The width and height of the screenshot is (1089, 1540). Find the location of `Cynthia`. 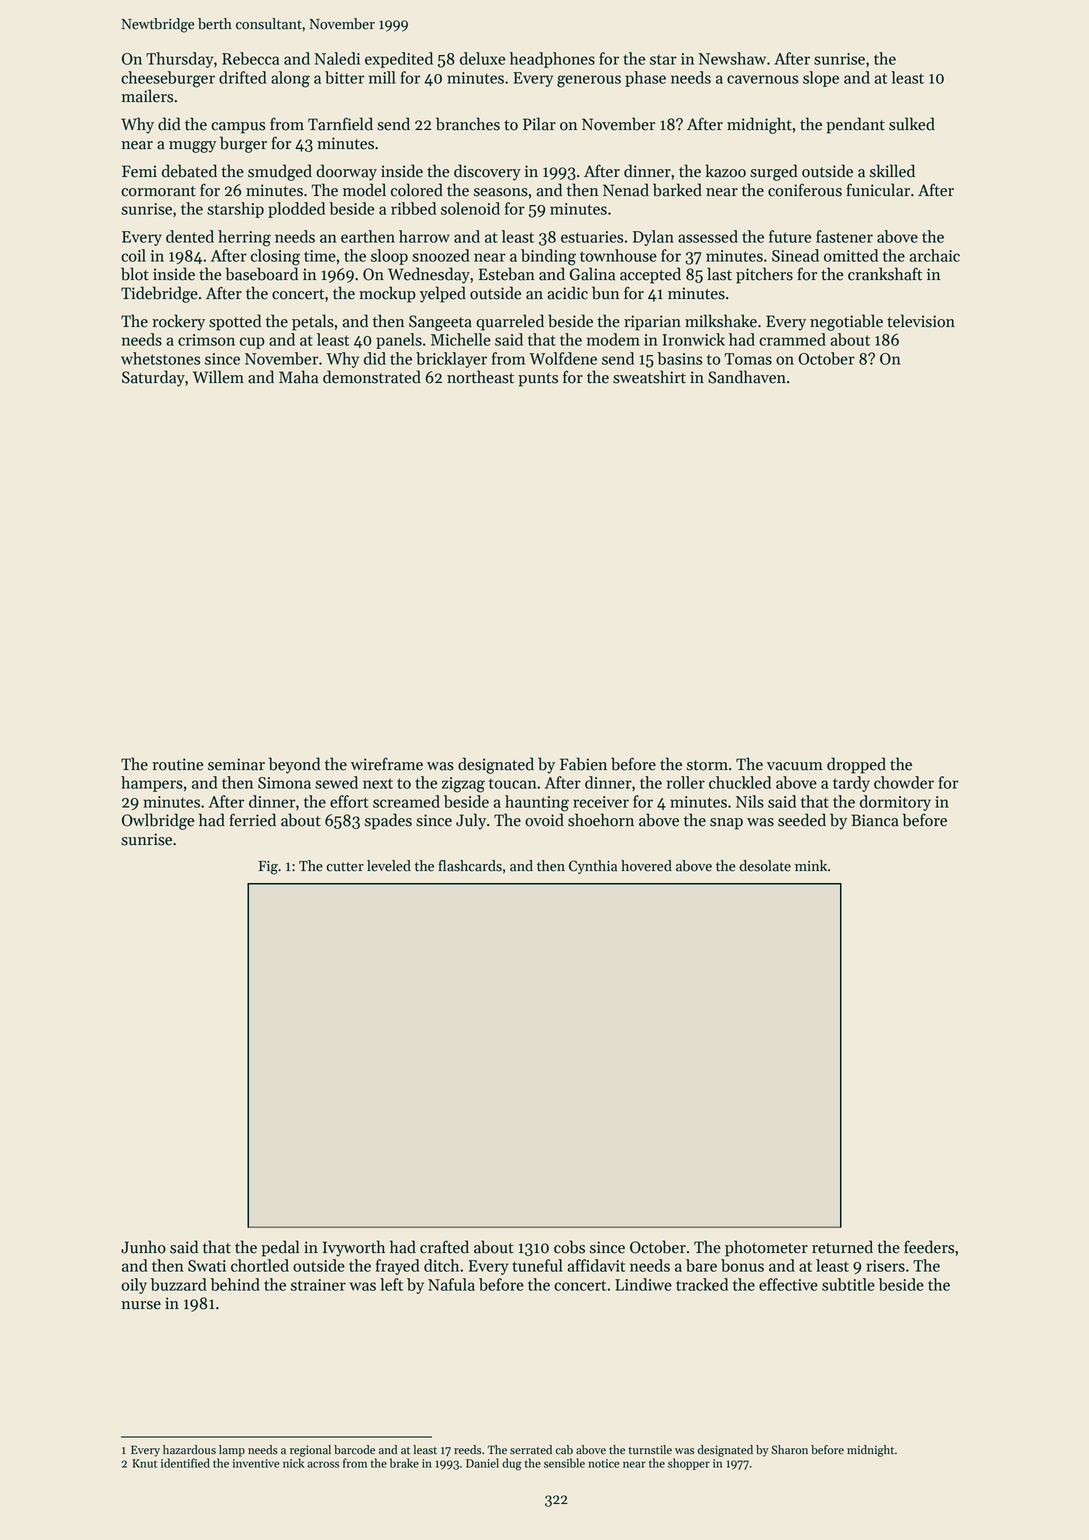

Cynthia is located at coordinates (593, 867).
